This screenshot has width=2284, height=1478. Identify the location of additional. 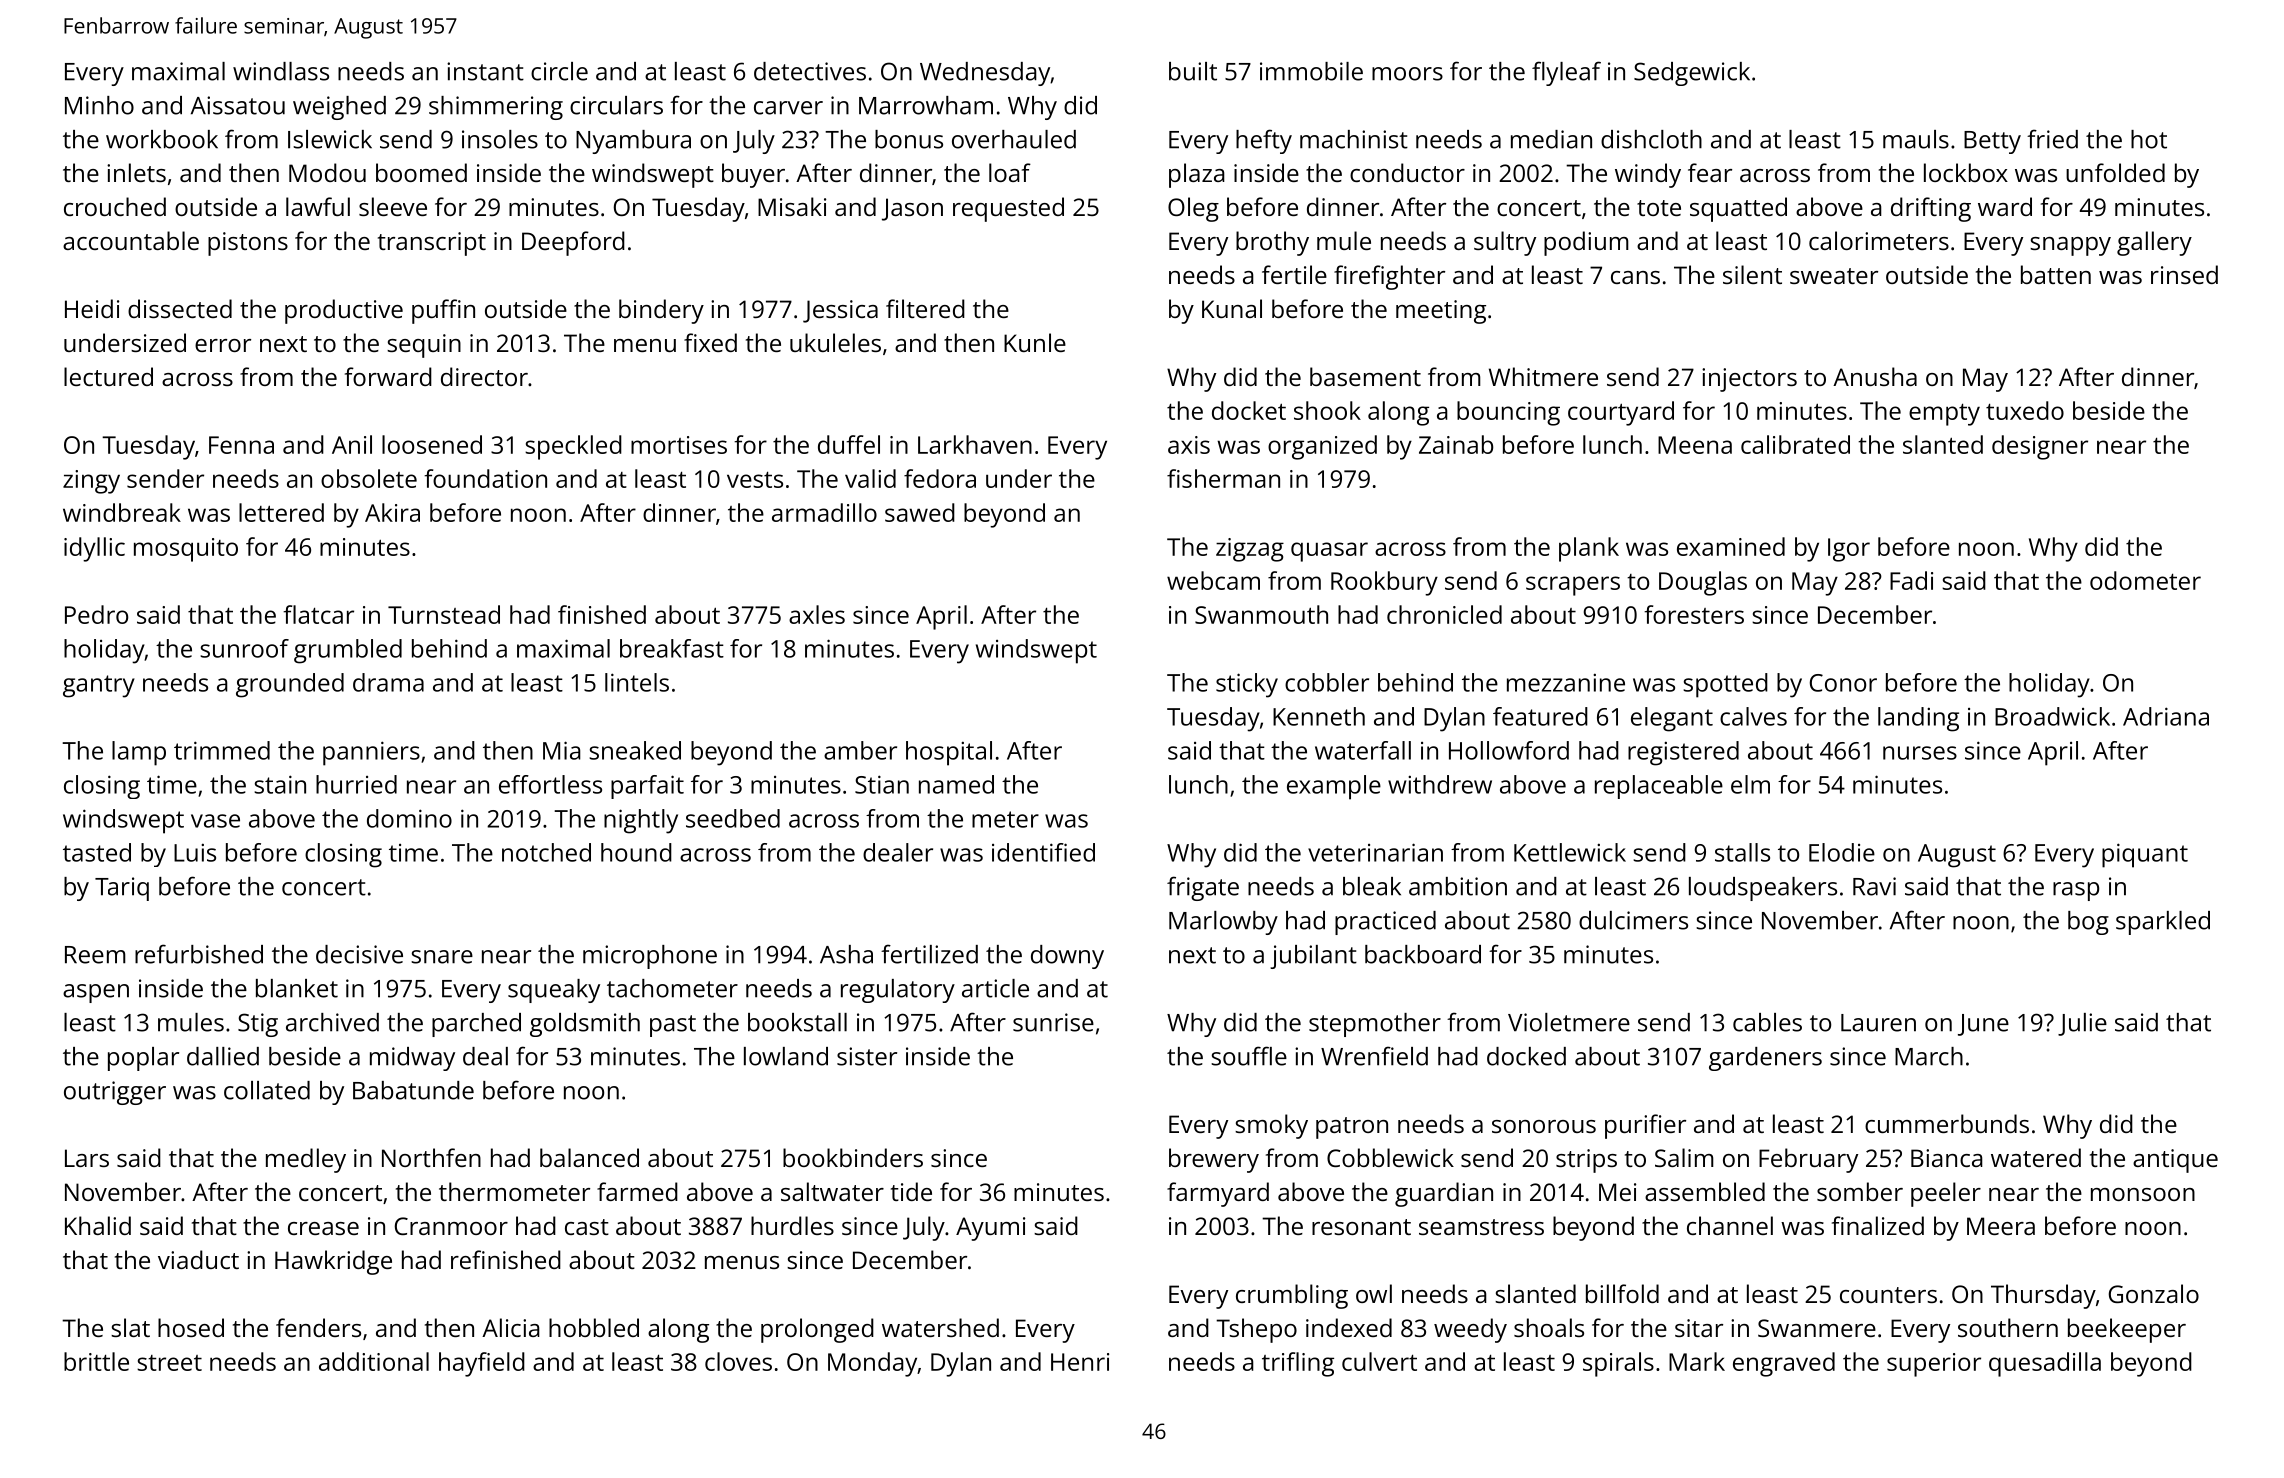
(374, 1361).
